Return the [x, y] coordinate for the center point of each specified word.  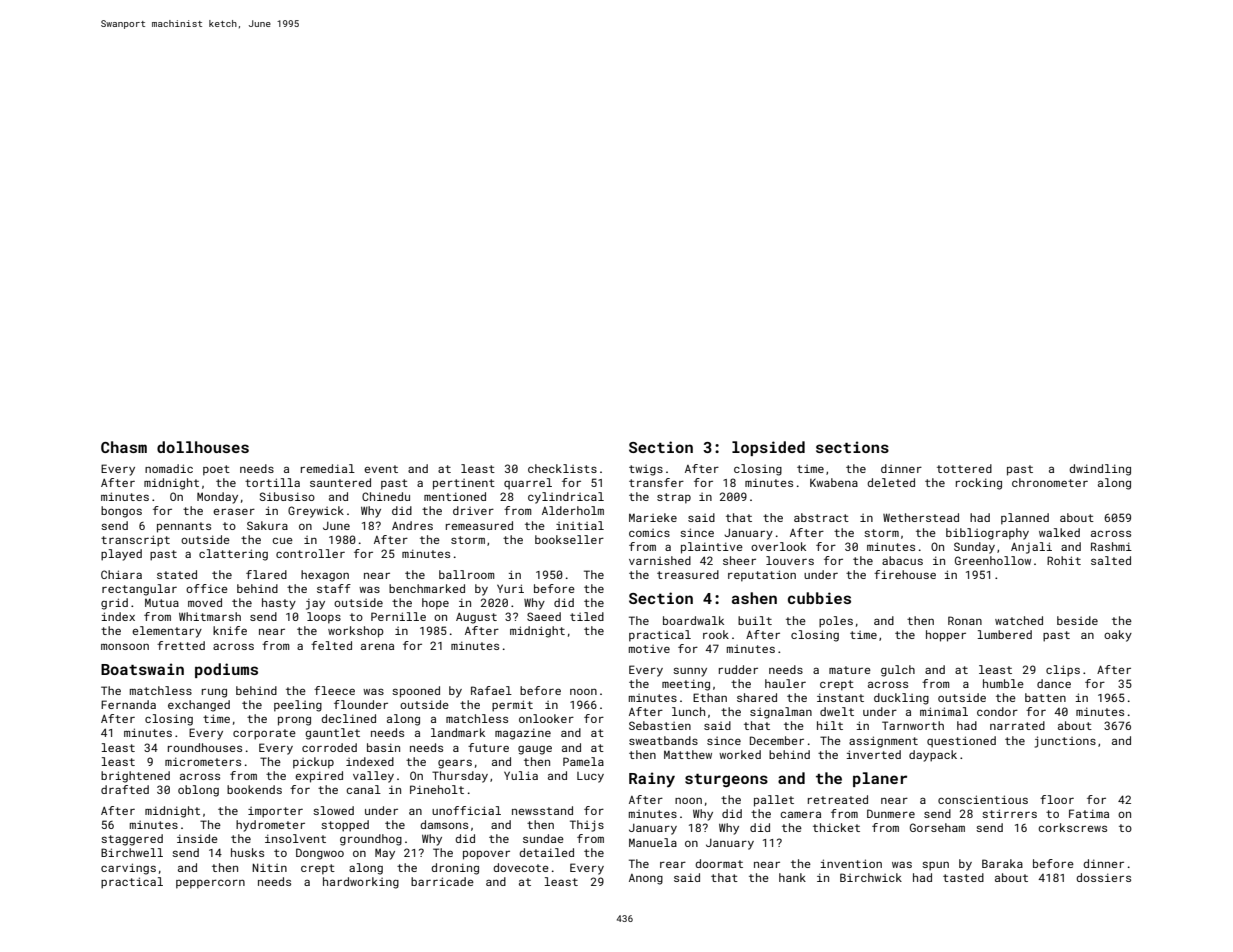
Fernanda [128, 704]
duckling [901, 699]
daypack [933, 756]
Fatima [1089, 813]
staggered [132, 840]
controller [310, 553]
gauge [535, 750]
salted [1111, 560]
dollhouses [203, 447]
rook [716, 634]
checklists [562, 468]
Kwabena [834, 482]
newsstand [542, 810]
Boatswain [142, 669]
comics [649, 533]
